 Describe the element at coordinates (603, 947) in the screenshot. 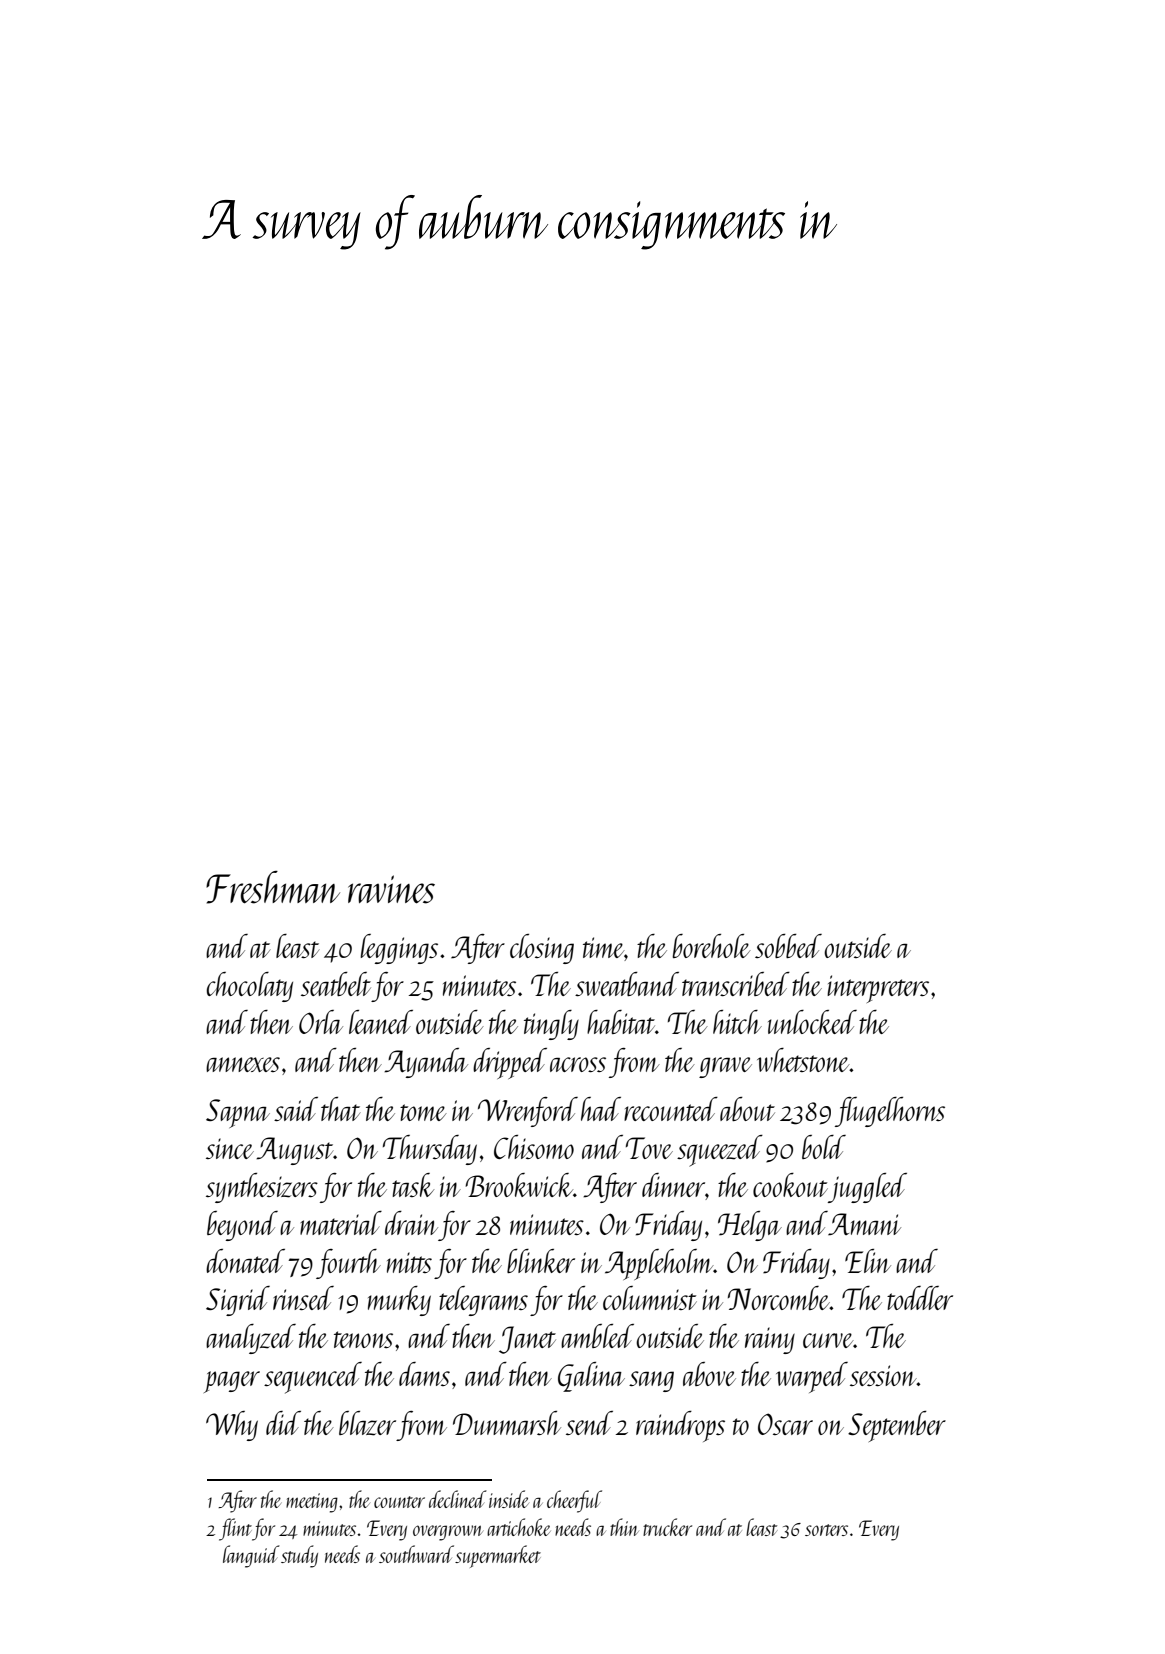

I see `time` at that location.
